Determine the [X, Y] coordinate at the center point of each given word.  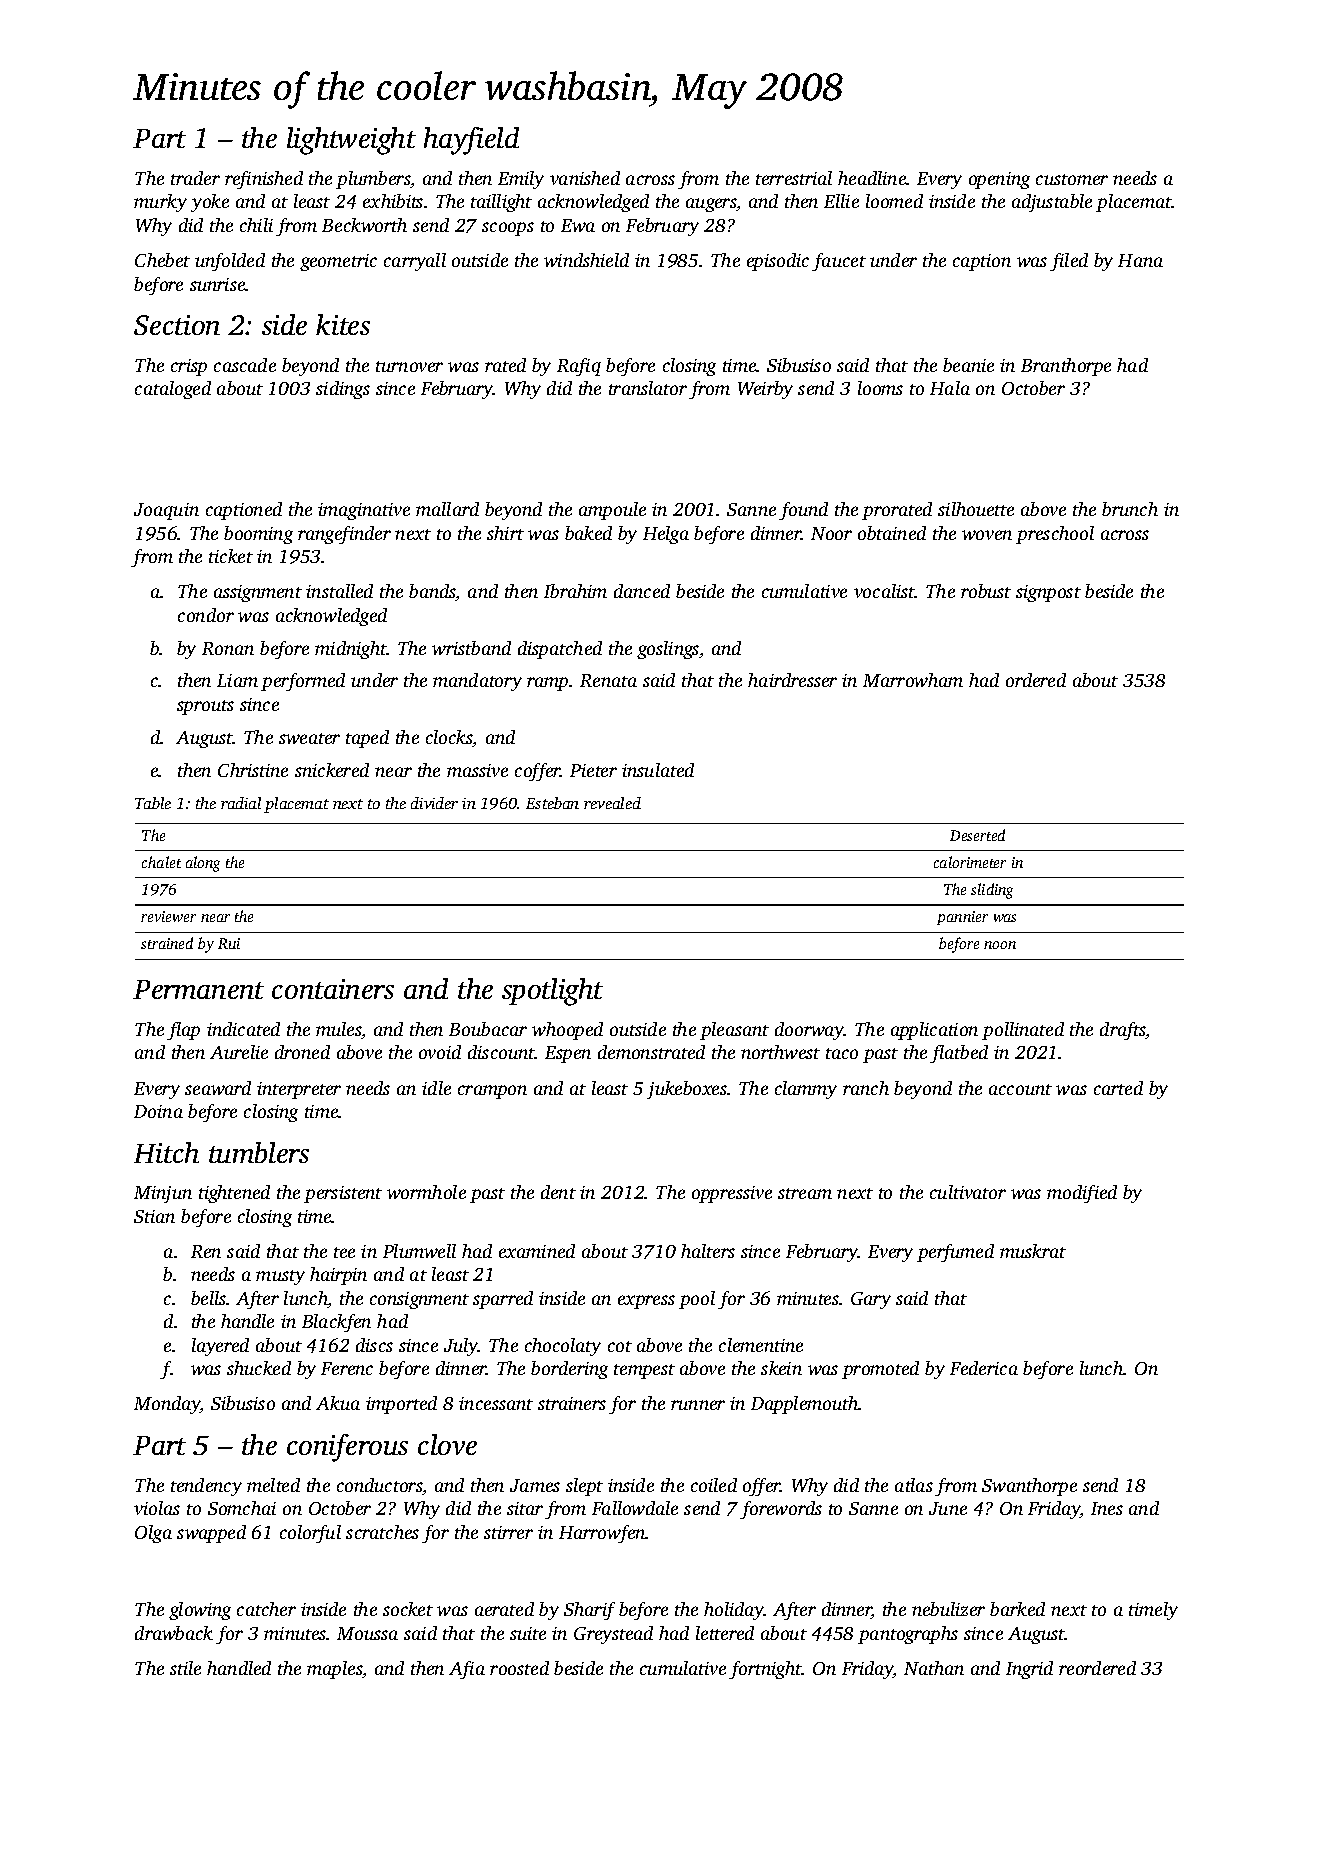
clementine [761, 1345]
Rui [229, 943]
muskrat [1033, 1251]
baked [588, 533]
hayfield [471, 141]
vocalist [884, 591]
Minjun [163, 1194]
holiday [734, 1611]
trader [195, 178]
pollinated [1023, 1031]
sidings [343, 390]
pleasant [734, 1031]
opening [999, 180]
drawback [174, 1633]
